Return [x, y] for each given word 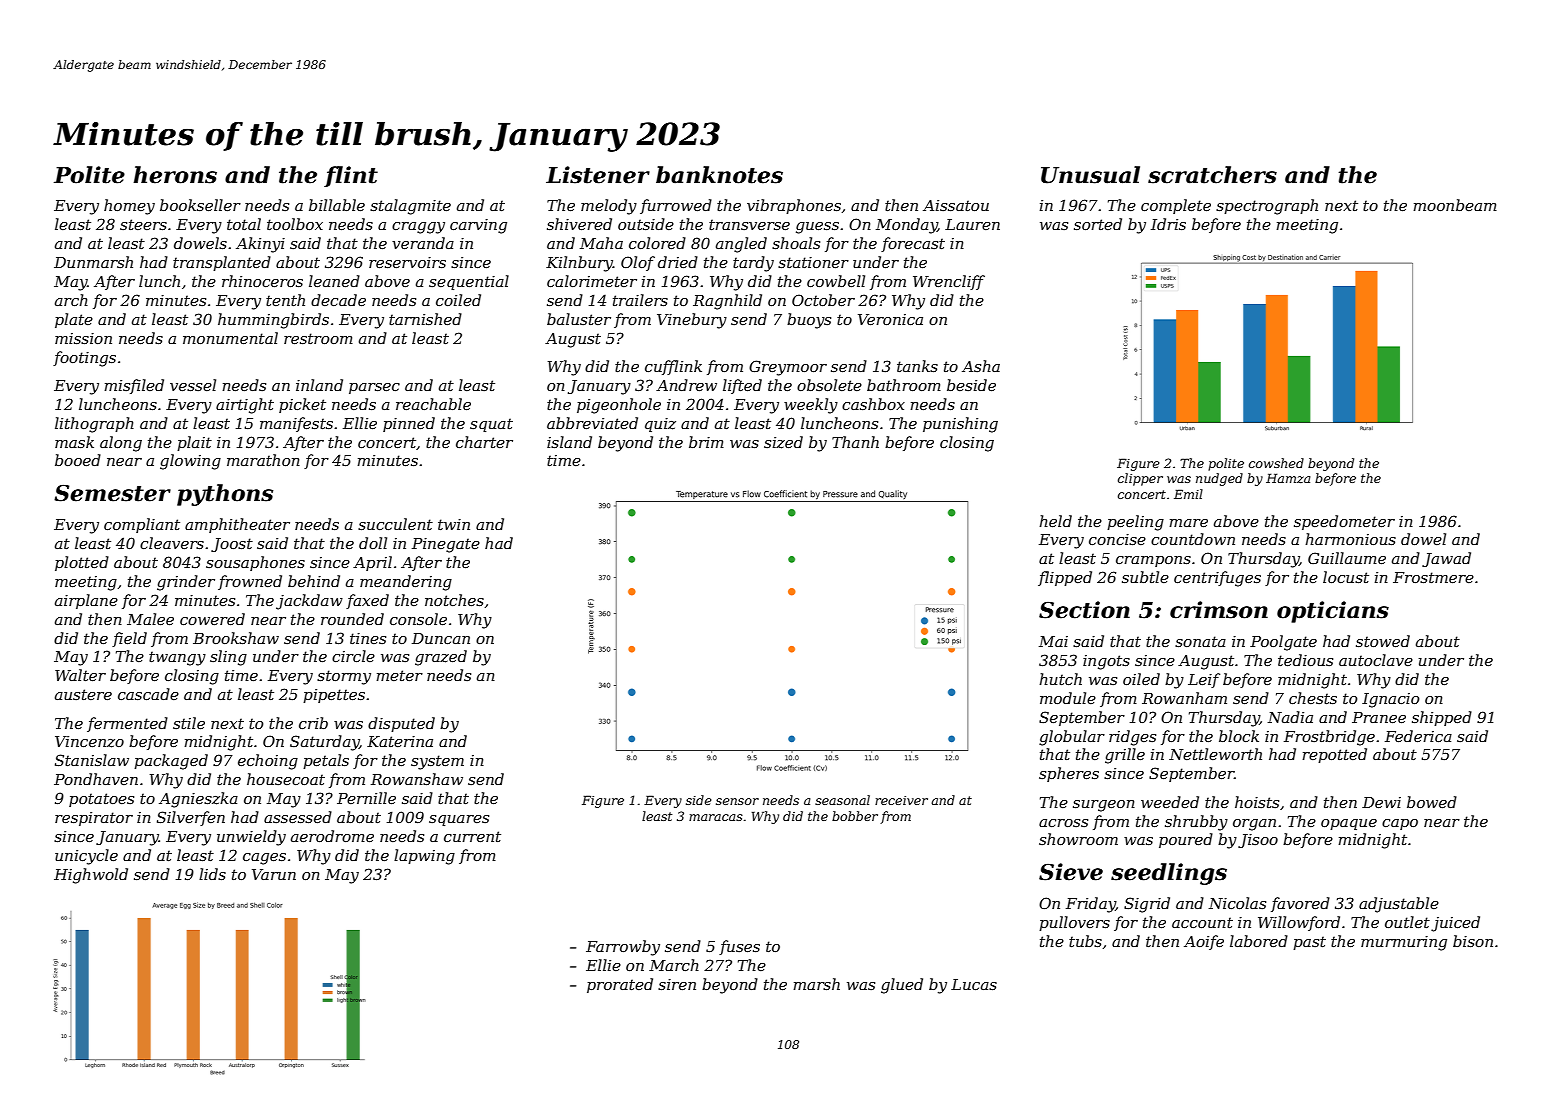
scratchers [1212, 175]
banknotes [719, 175]
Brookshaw [236, 638]
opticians [1333, 612]
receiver [901, 800]
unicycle [86, 857]
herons [175, 175]
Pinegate [446, 545]
